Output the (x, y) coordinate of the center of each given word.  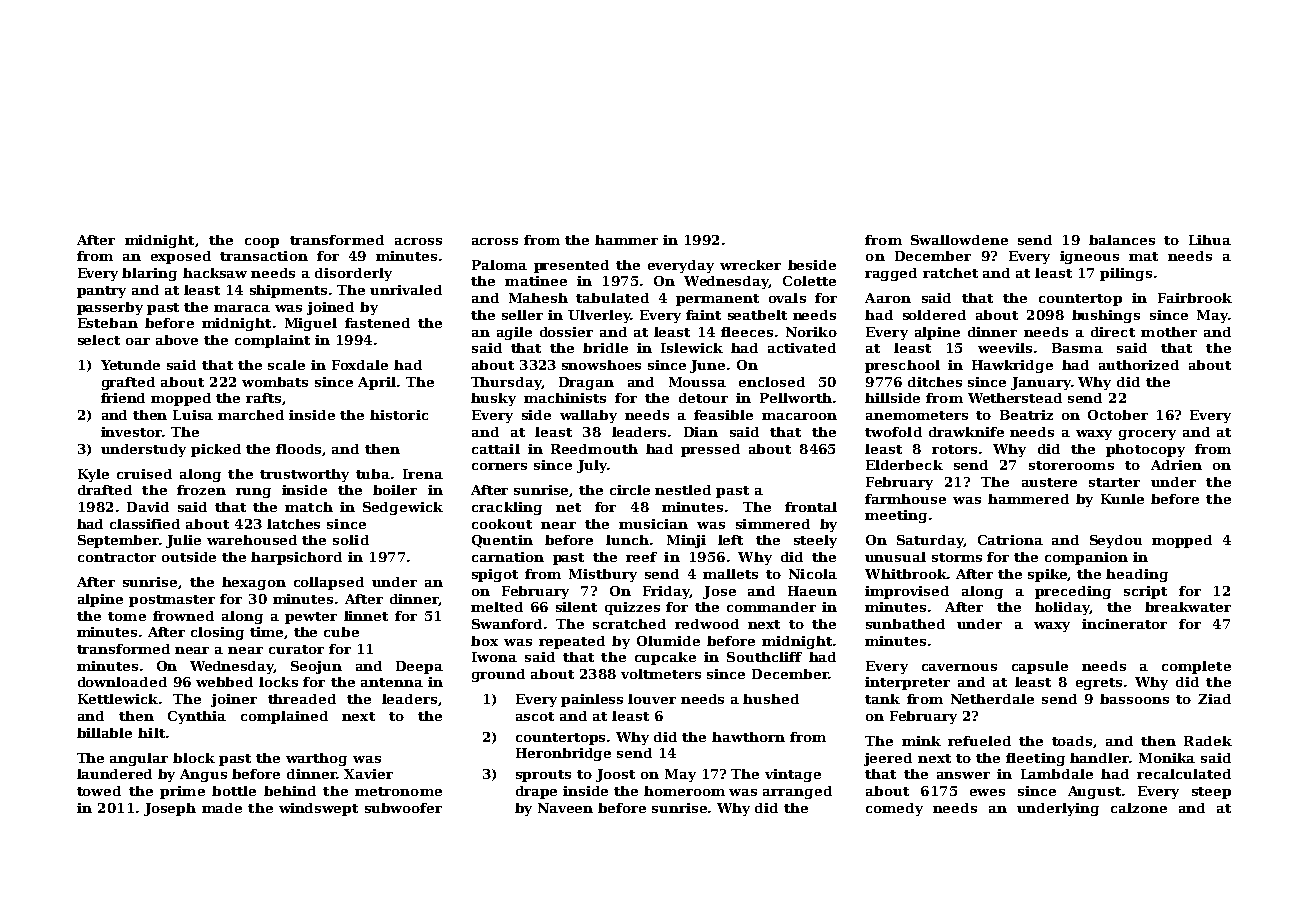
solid (351, 540)
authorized (1139, 365)
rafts (263, 398)
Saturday (930, 541)
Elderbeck (904, 465)
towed (99, 791)
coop (262, 243)
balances (1122, 240)
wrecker (750, 265)
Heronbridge (563, 754)
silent (576, 607)
